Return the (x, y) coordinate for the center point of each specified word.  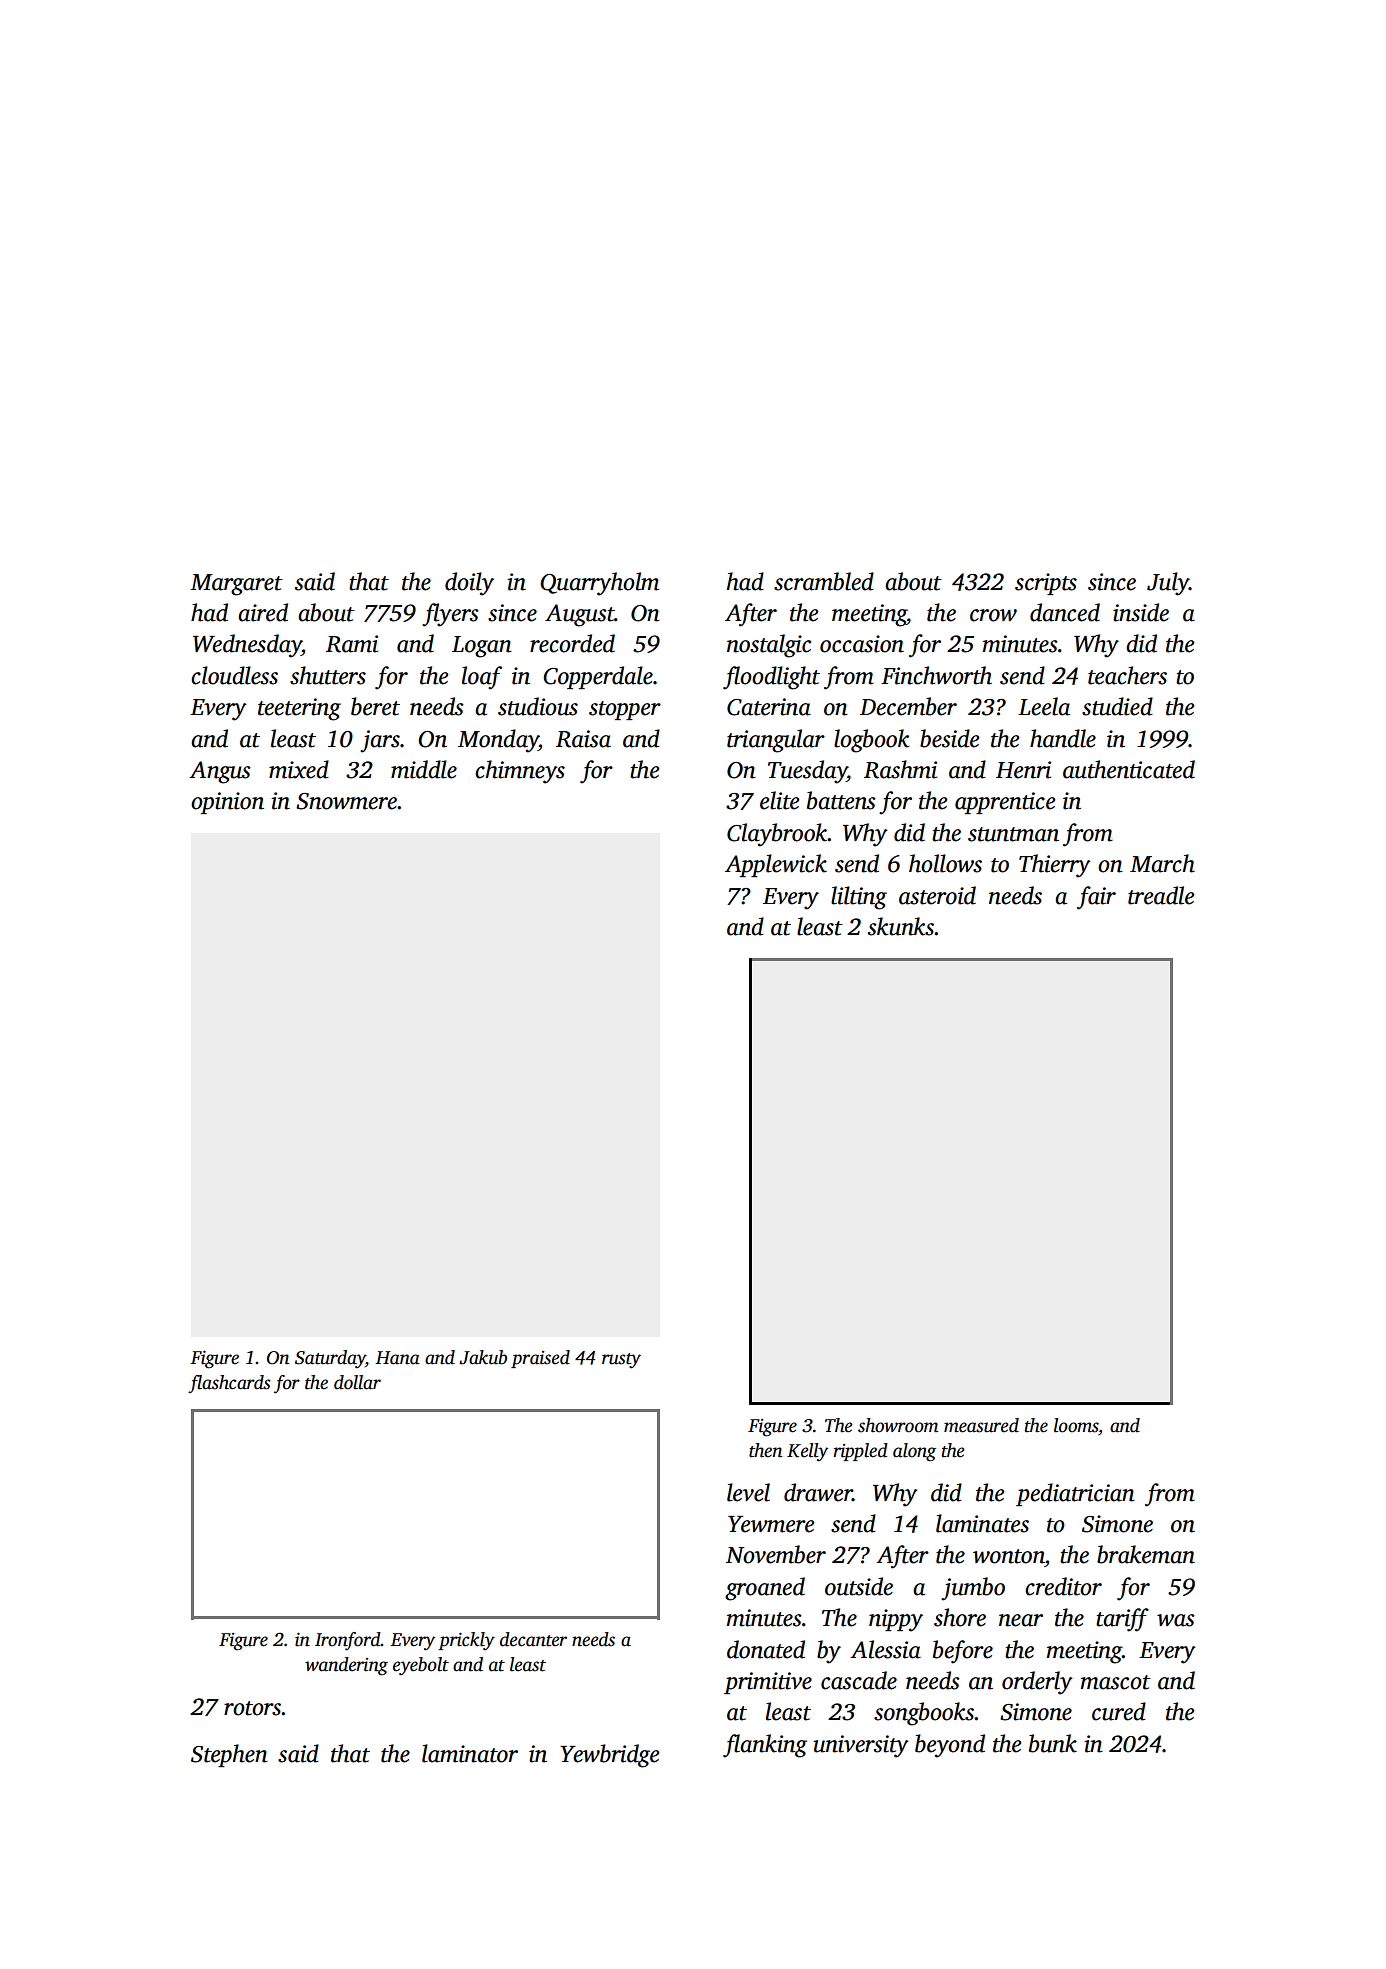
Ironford (348, 1641)
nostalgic (769, 646)
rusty (621, 1360)
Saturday (330, 1359)
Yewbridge (609, 1756)
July (1168, 584)
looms (1076, 1425)
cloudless (234, 675)
